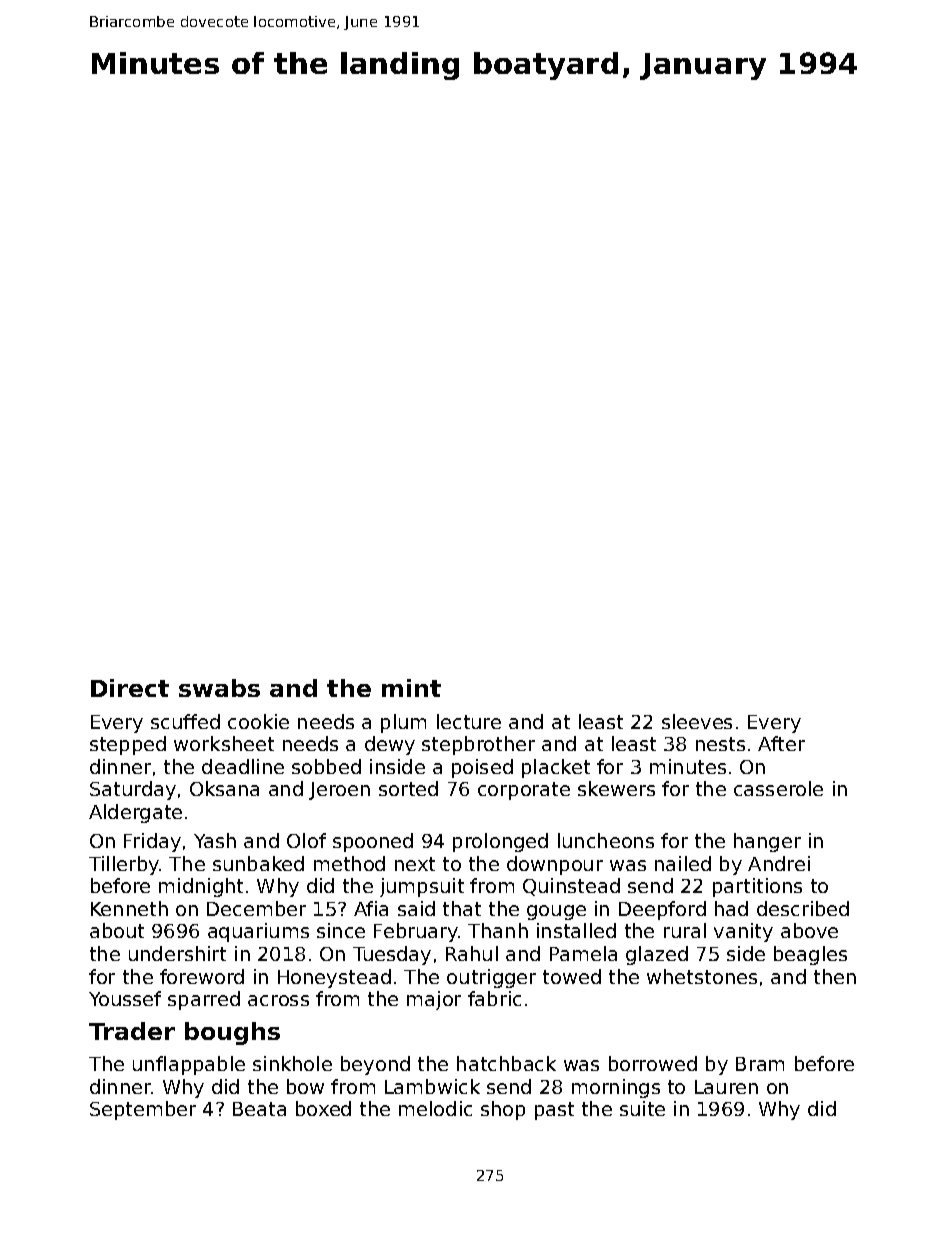  What do you see at coordinates (697, 721) in the screenshot?
I see `sleeves` at bounding box center [697, 721].
